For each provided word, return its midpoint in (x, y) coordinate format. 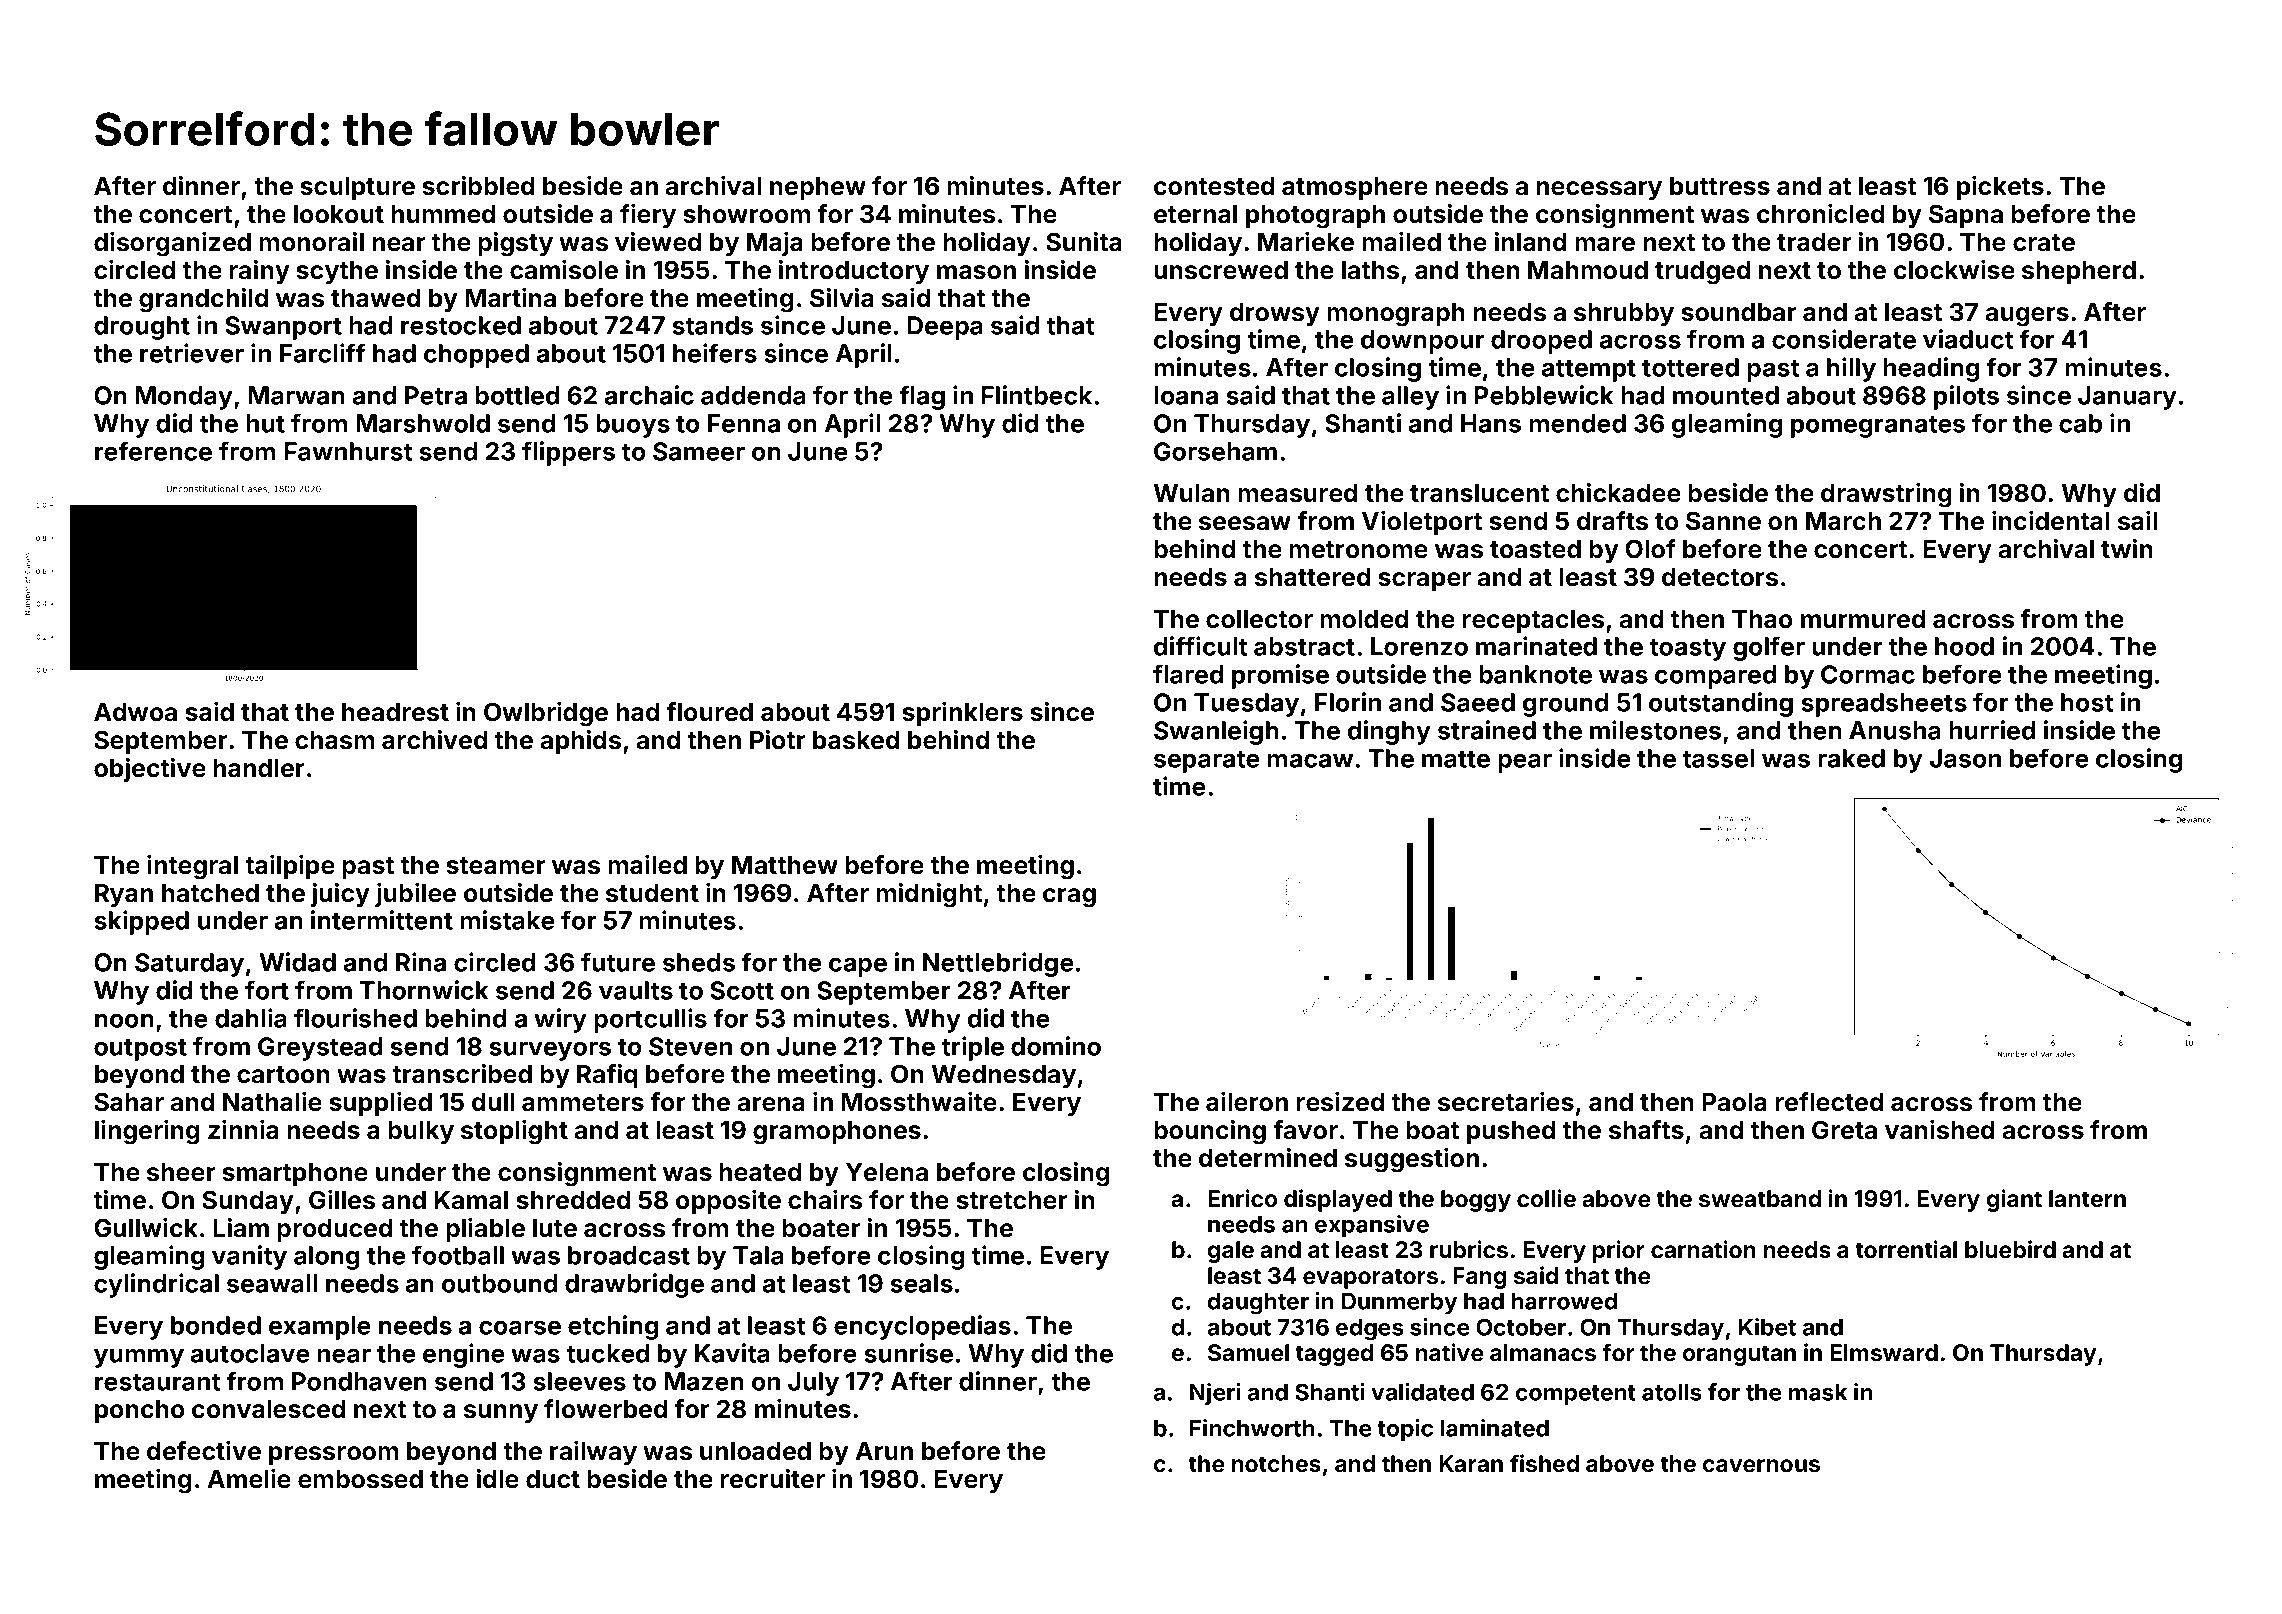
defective (204, 1451)
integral (192, 867)
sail (2137, 520)
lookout (339, 214)
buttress (1720, 186)
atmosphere (1355, 188)
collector (1259, 619)
